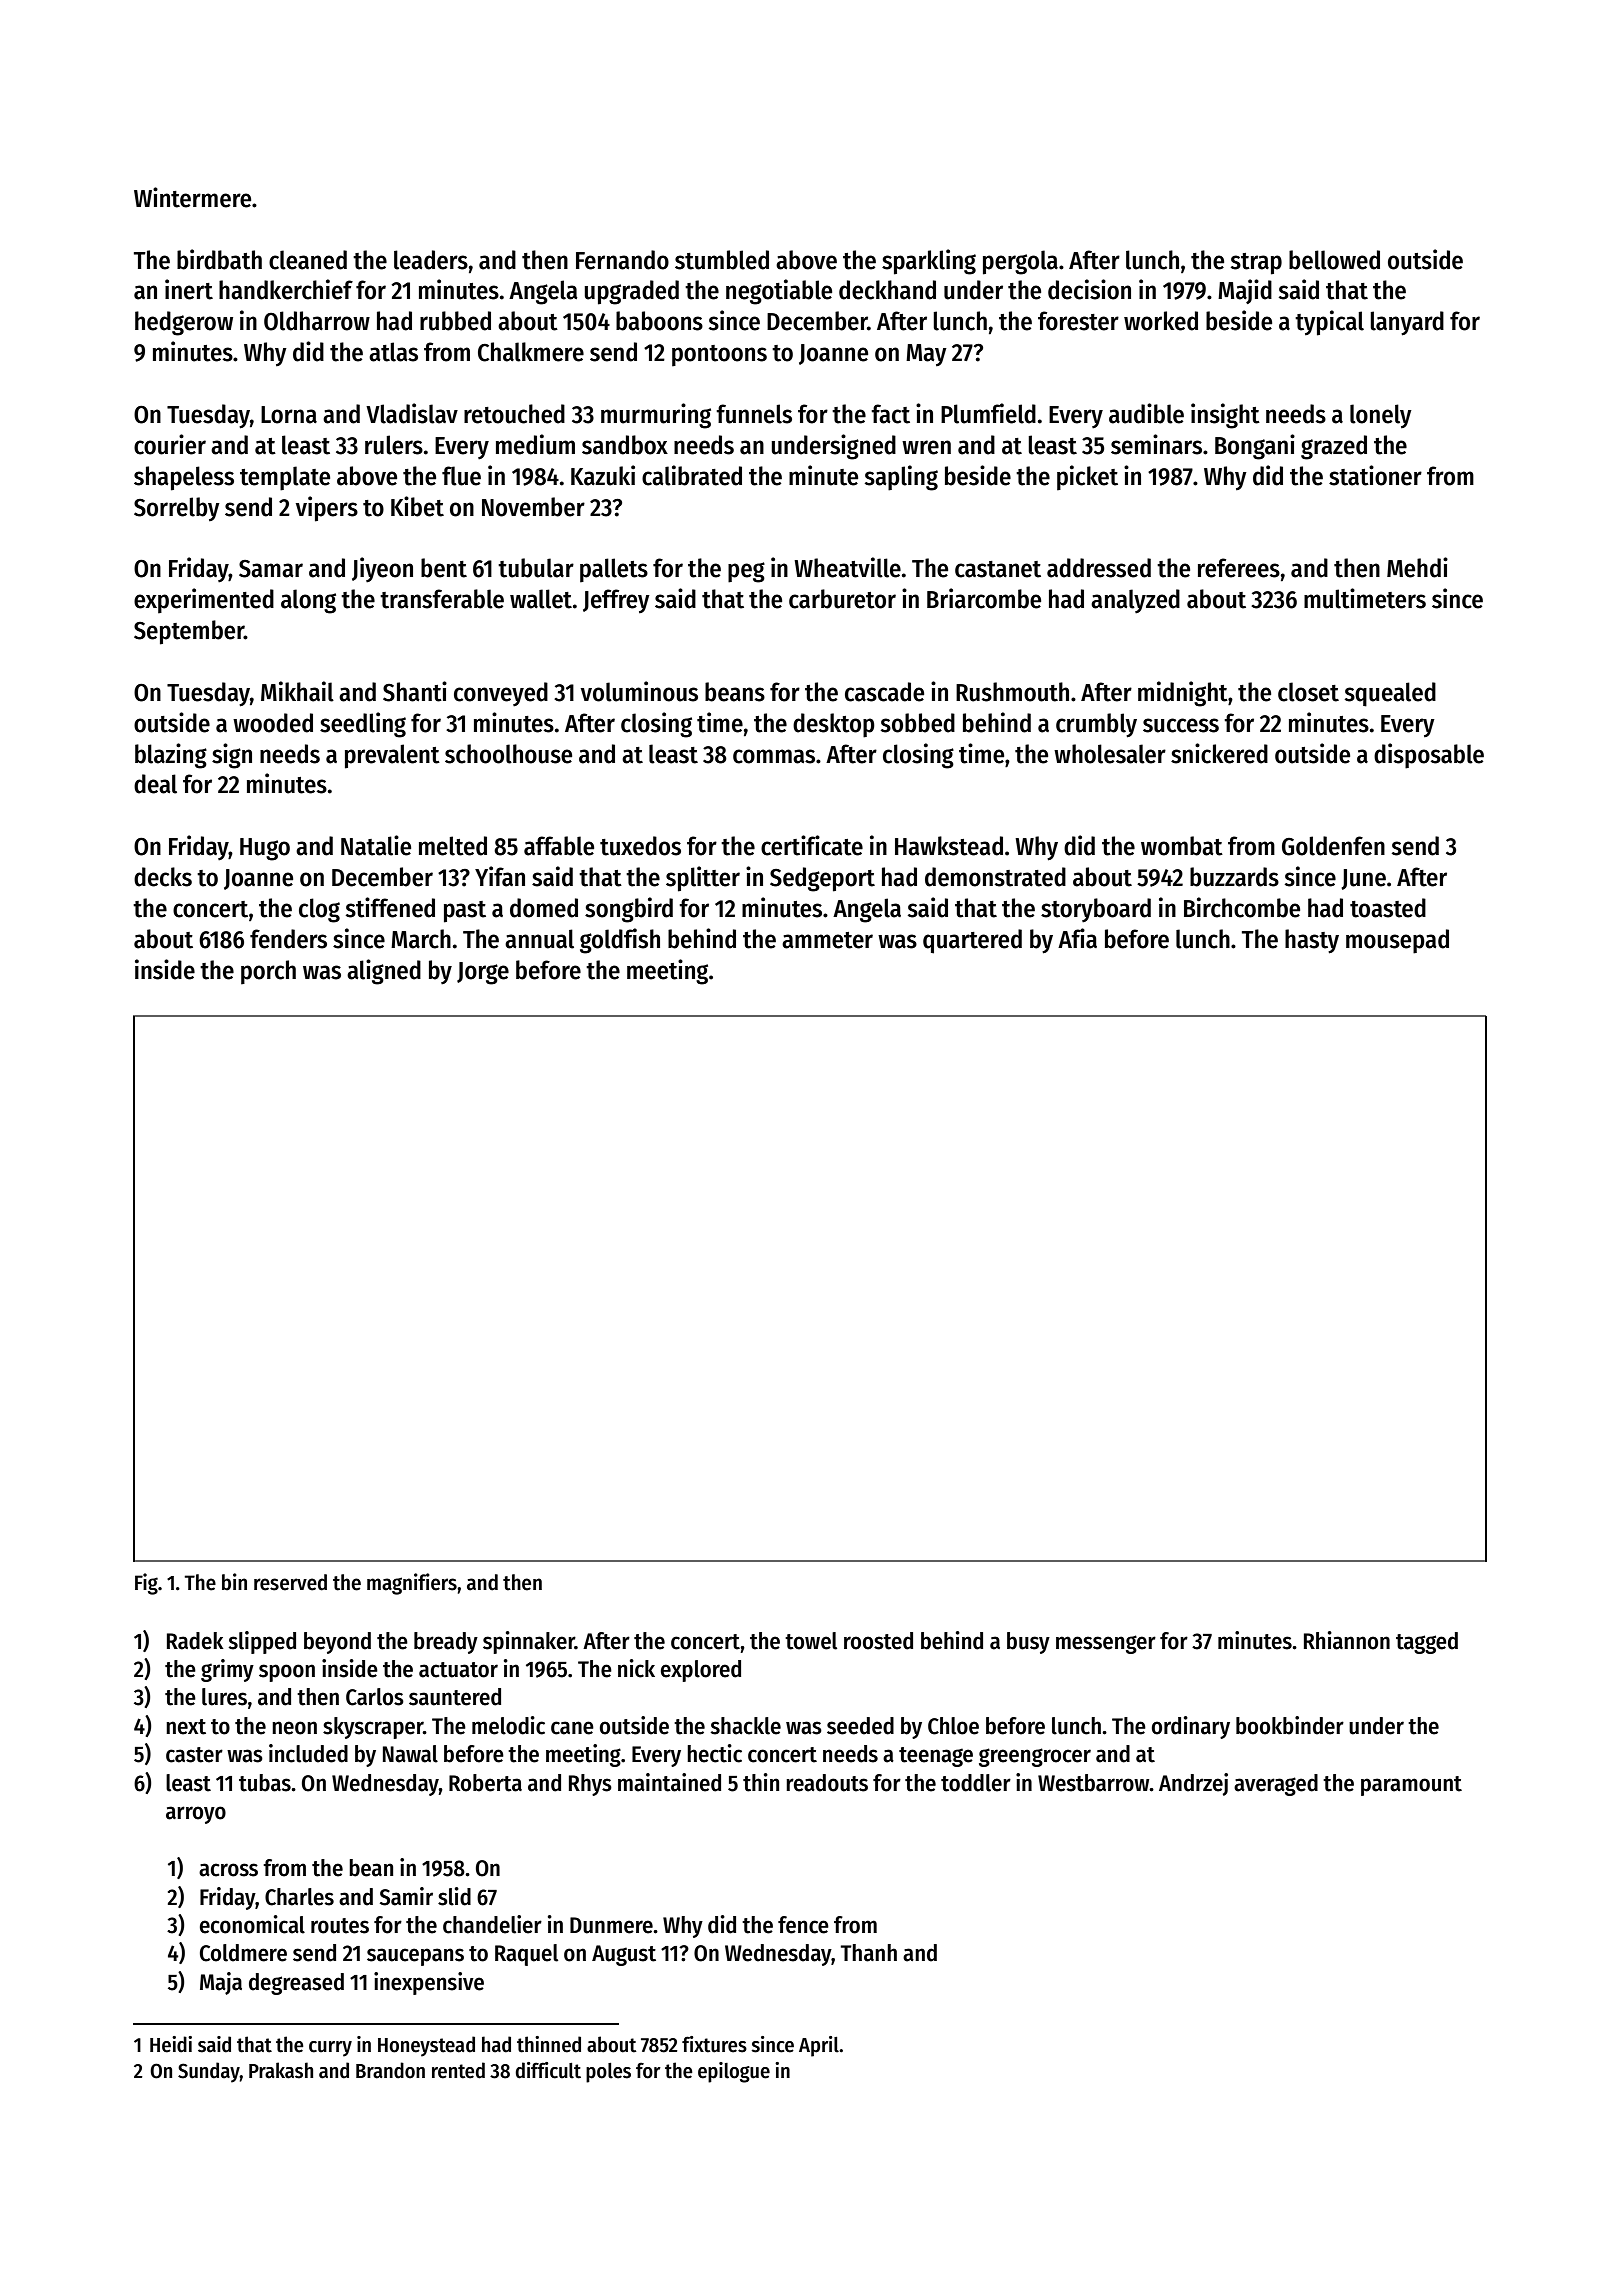  Describe the element at coordinates (458, 2070) in the screenshot. I see `rented` at that location.
